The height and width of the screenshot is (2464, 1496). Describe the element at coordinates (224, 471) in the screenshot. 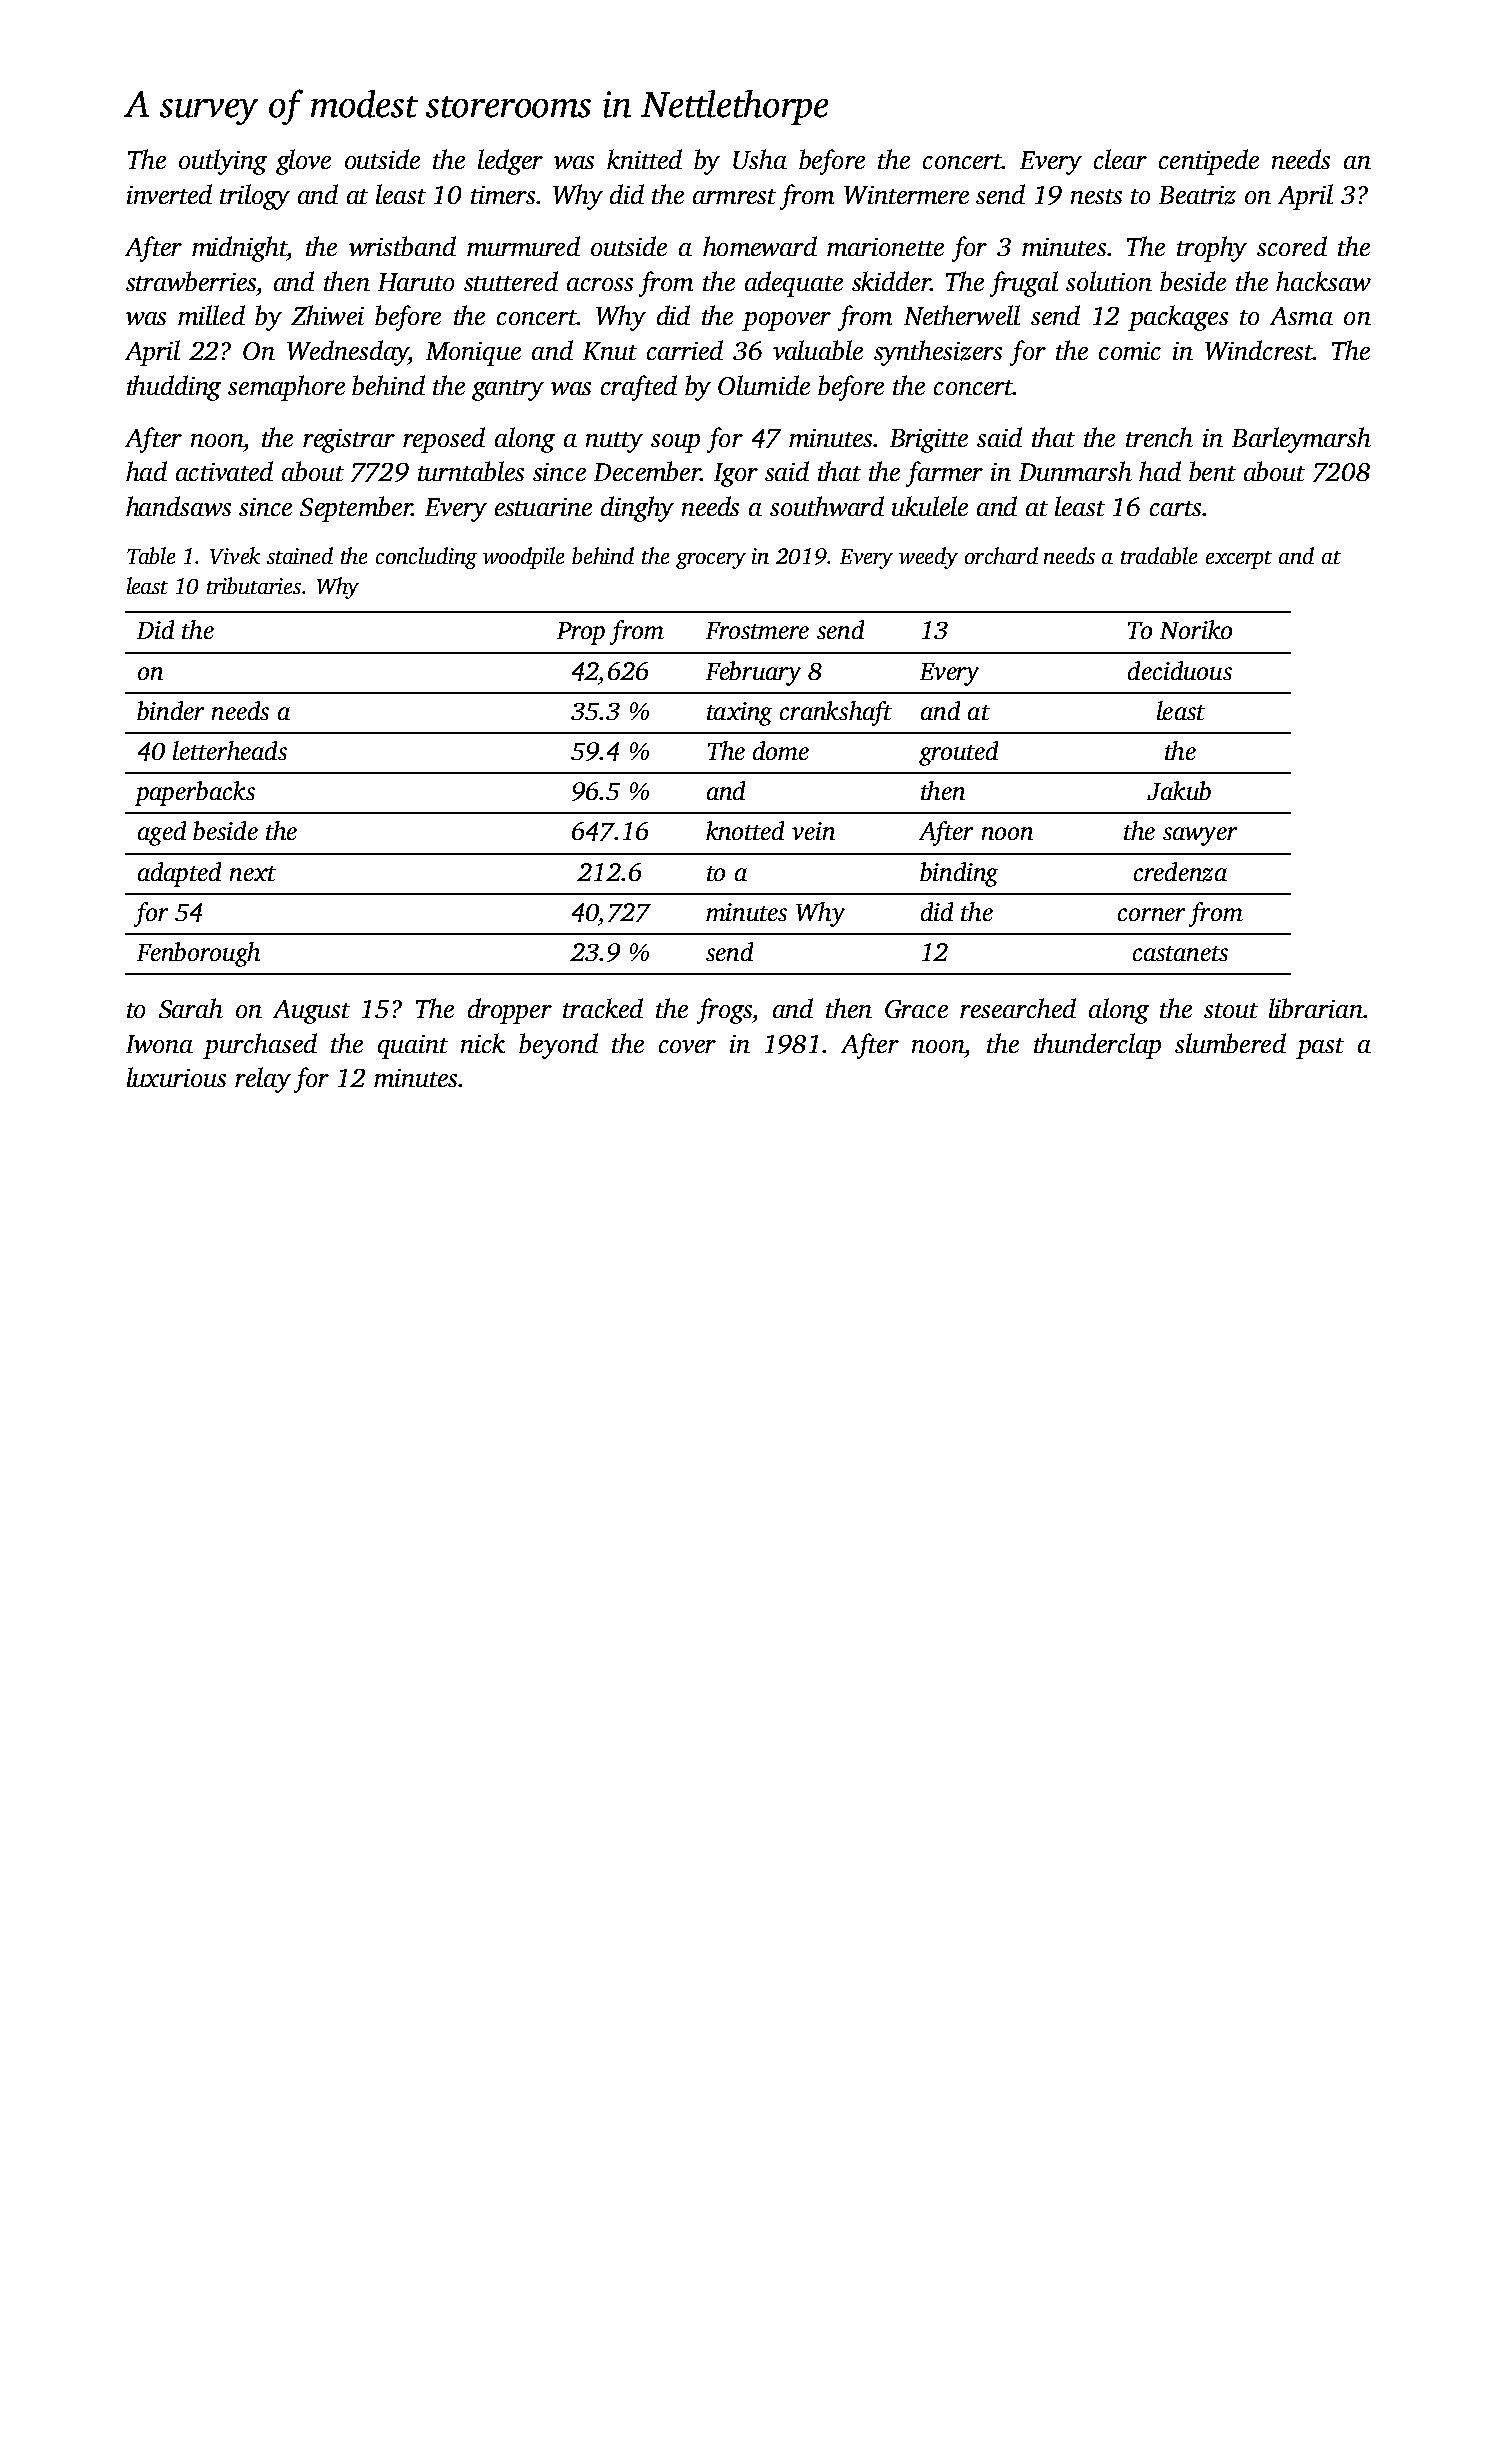

I see `activated` at that location.
